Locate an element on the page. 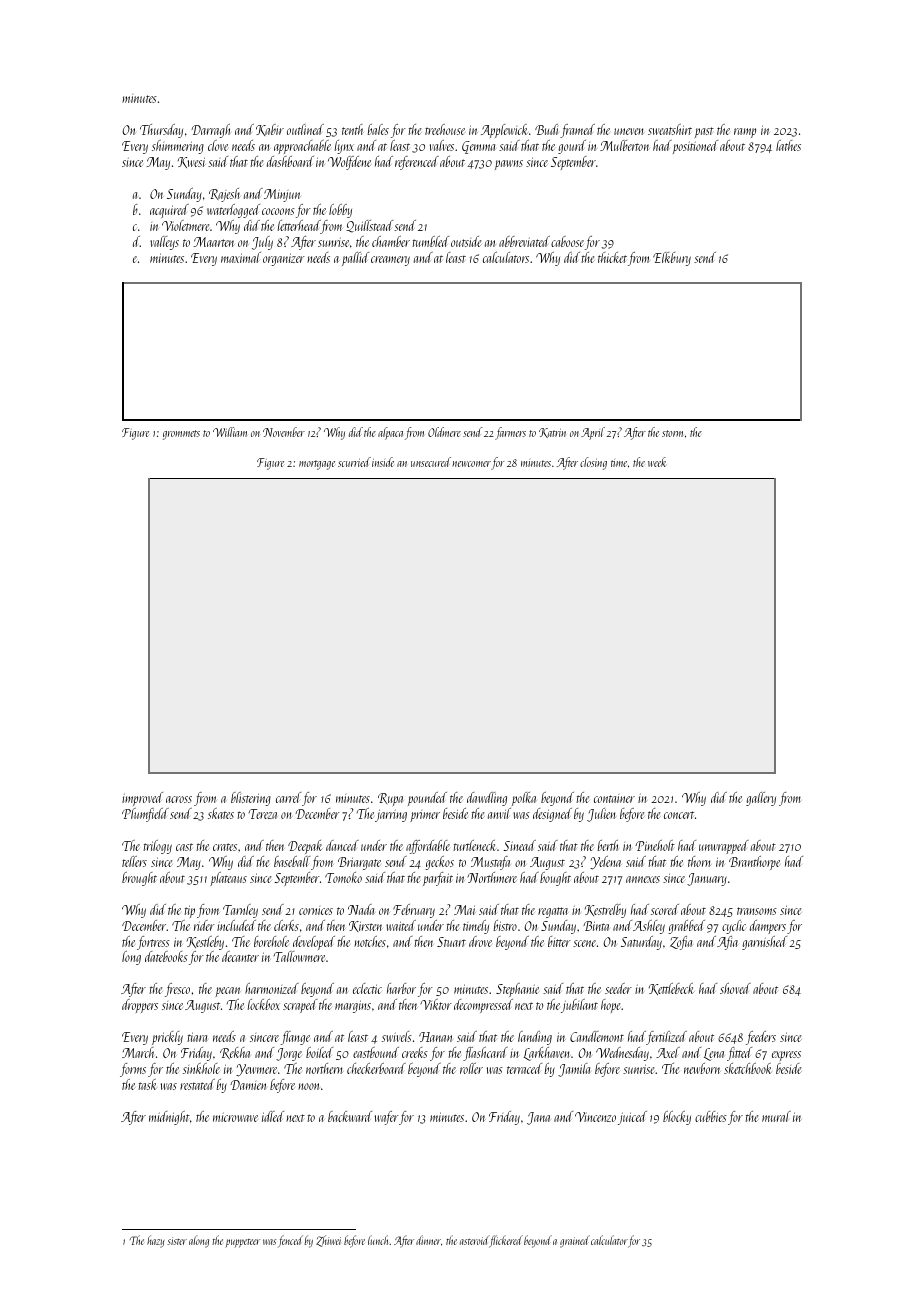 The height and width of the image is (1308, 924). annexes is located at coordinates (643, 879).
